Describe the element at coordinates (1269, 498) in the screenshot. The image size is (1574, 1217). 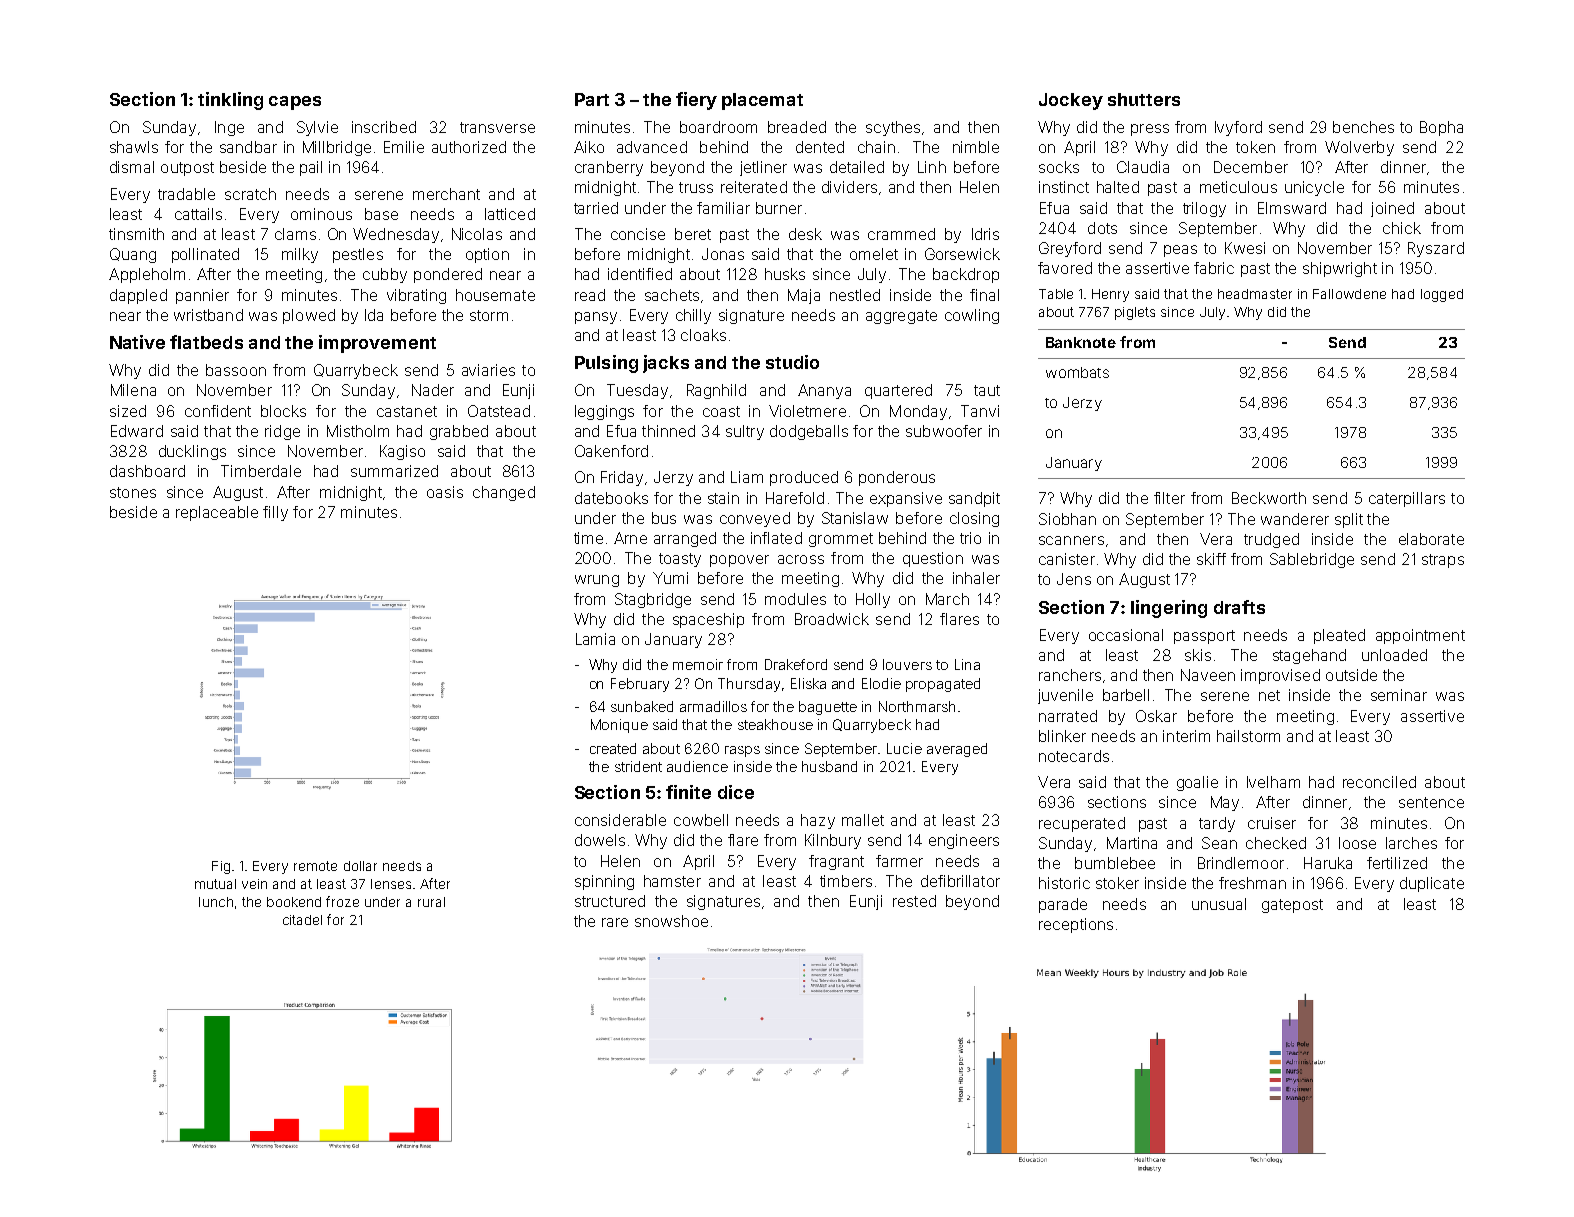
I see `Beckworth` at that location.
